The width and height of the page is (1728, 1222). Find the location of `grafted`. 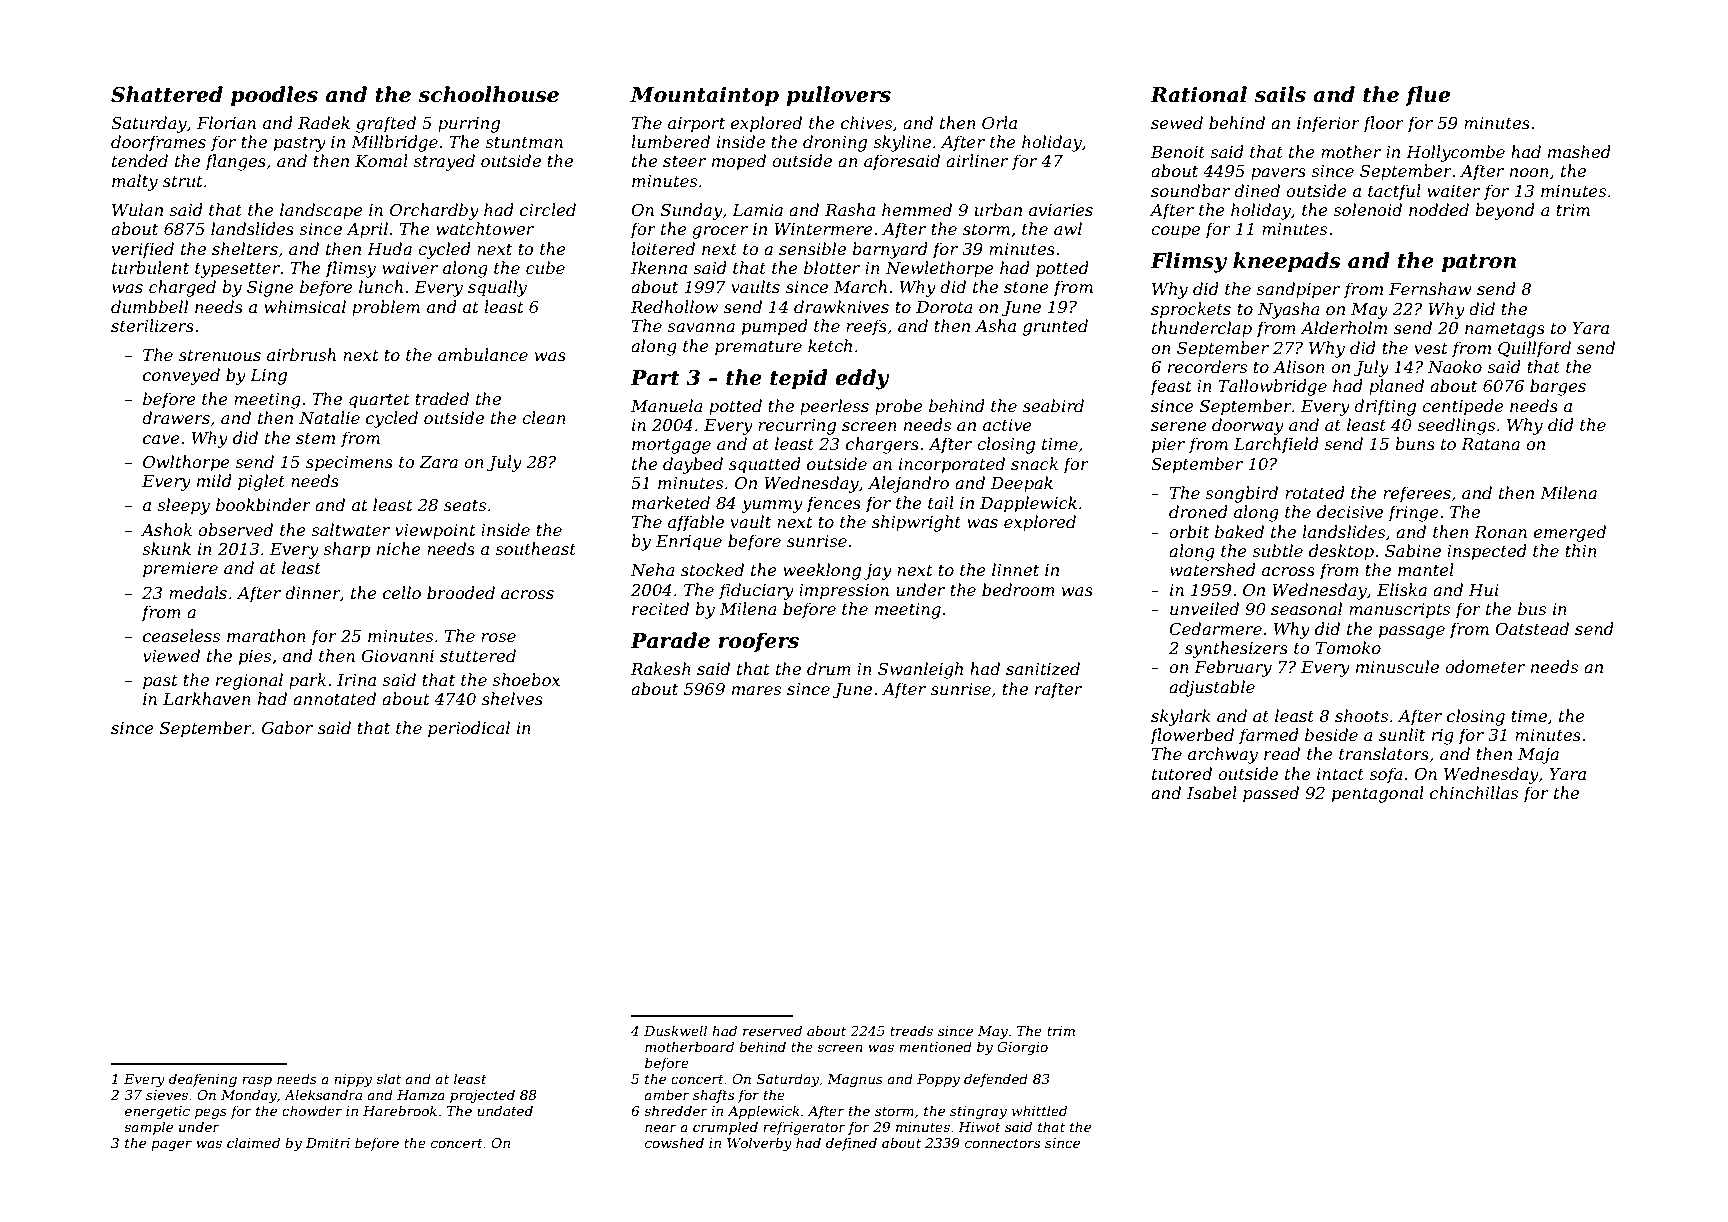

grafted is located at coordinates (386, 124).
